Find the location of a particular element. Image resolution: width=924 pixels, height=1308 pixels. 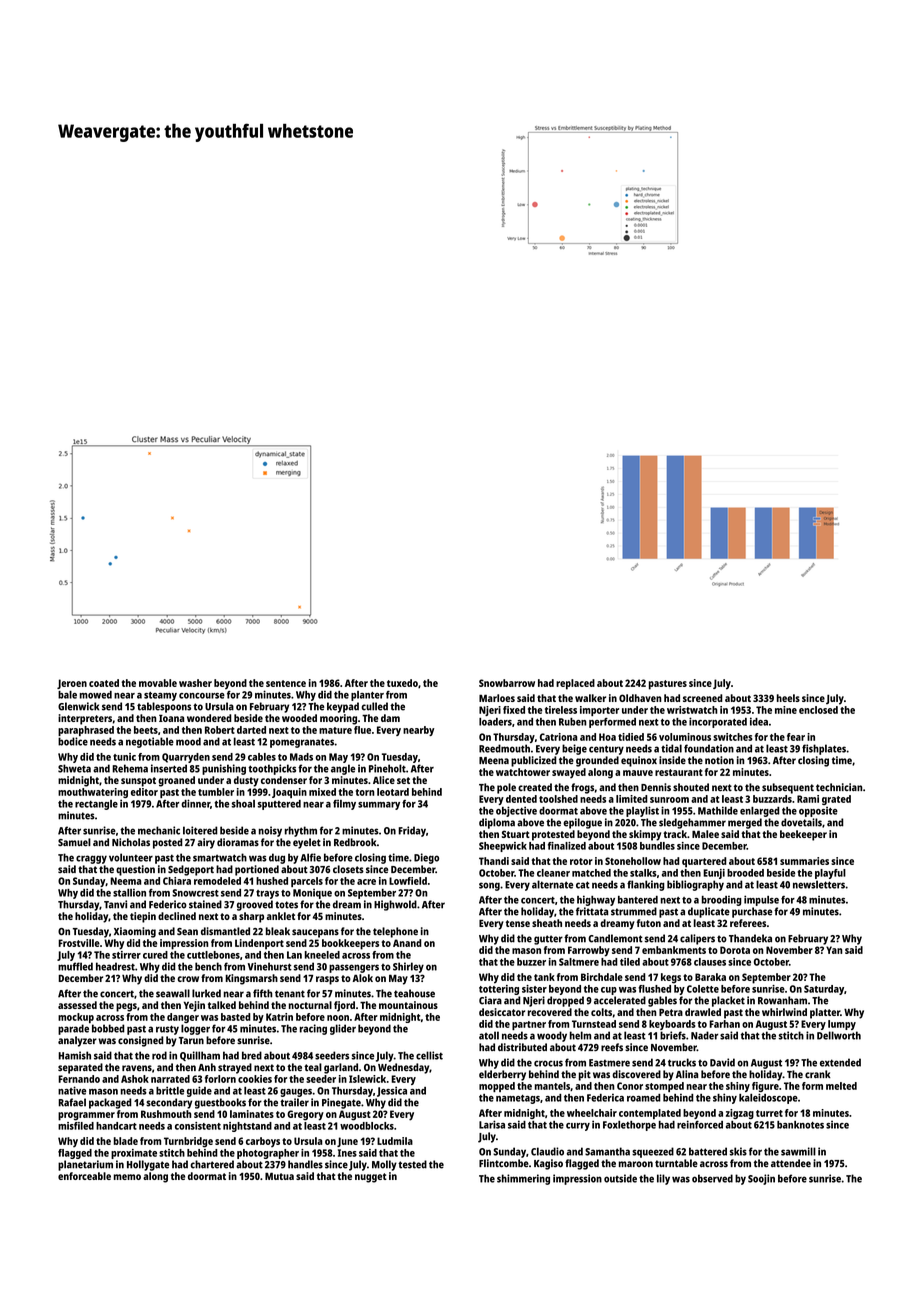

passengers is located at coordinates (354, 968).
